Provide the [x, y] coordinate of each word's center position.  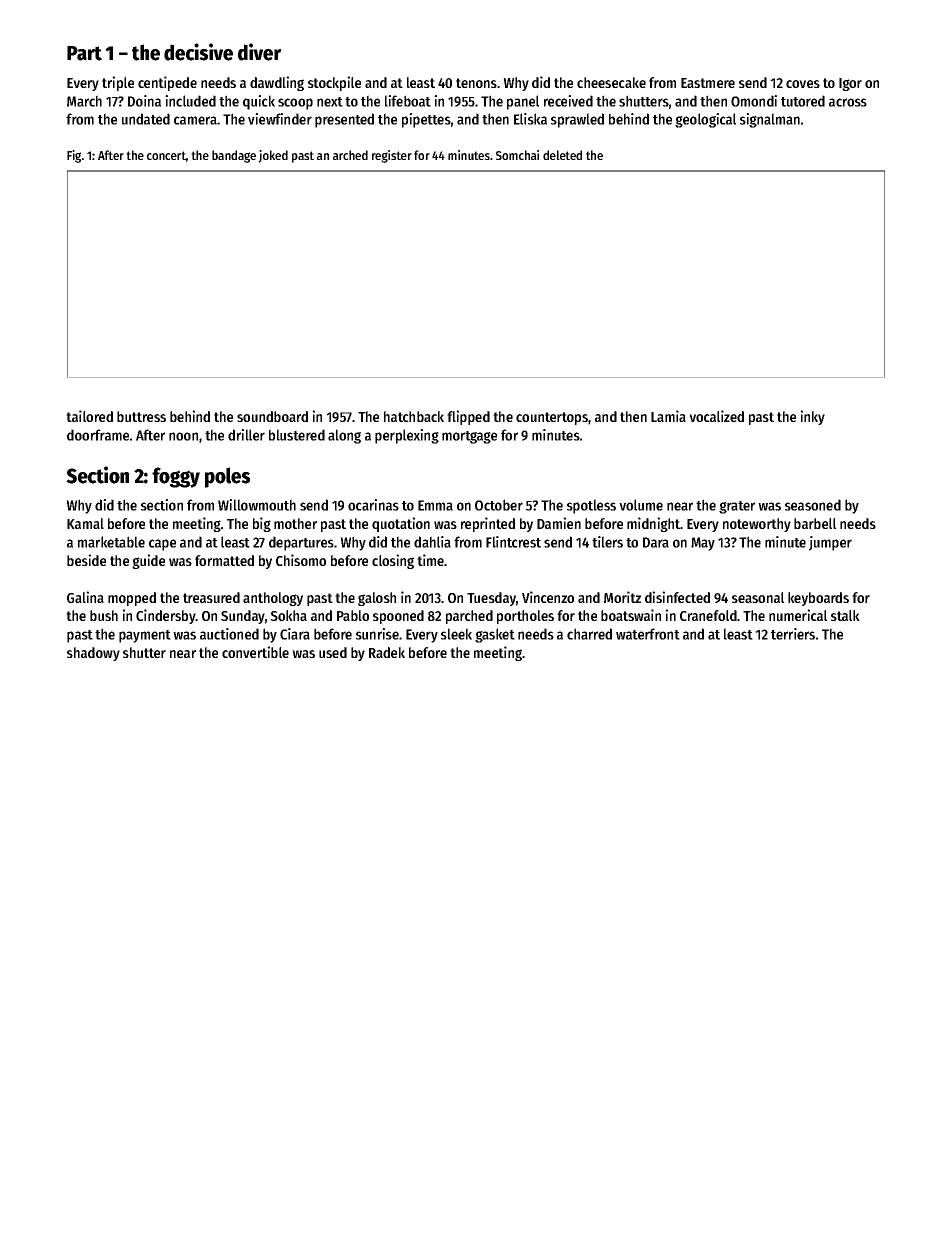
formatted [224, 560]
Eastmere [708, 83]
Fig [74, 156]
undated [146, 119]
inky [812, 417]
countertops [552, 418]
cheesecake [611, 82]
